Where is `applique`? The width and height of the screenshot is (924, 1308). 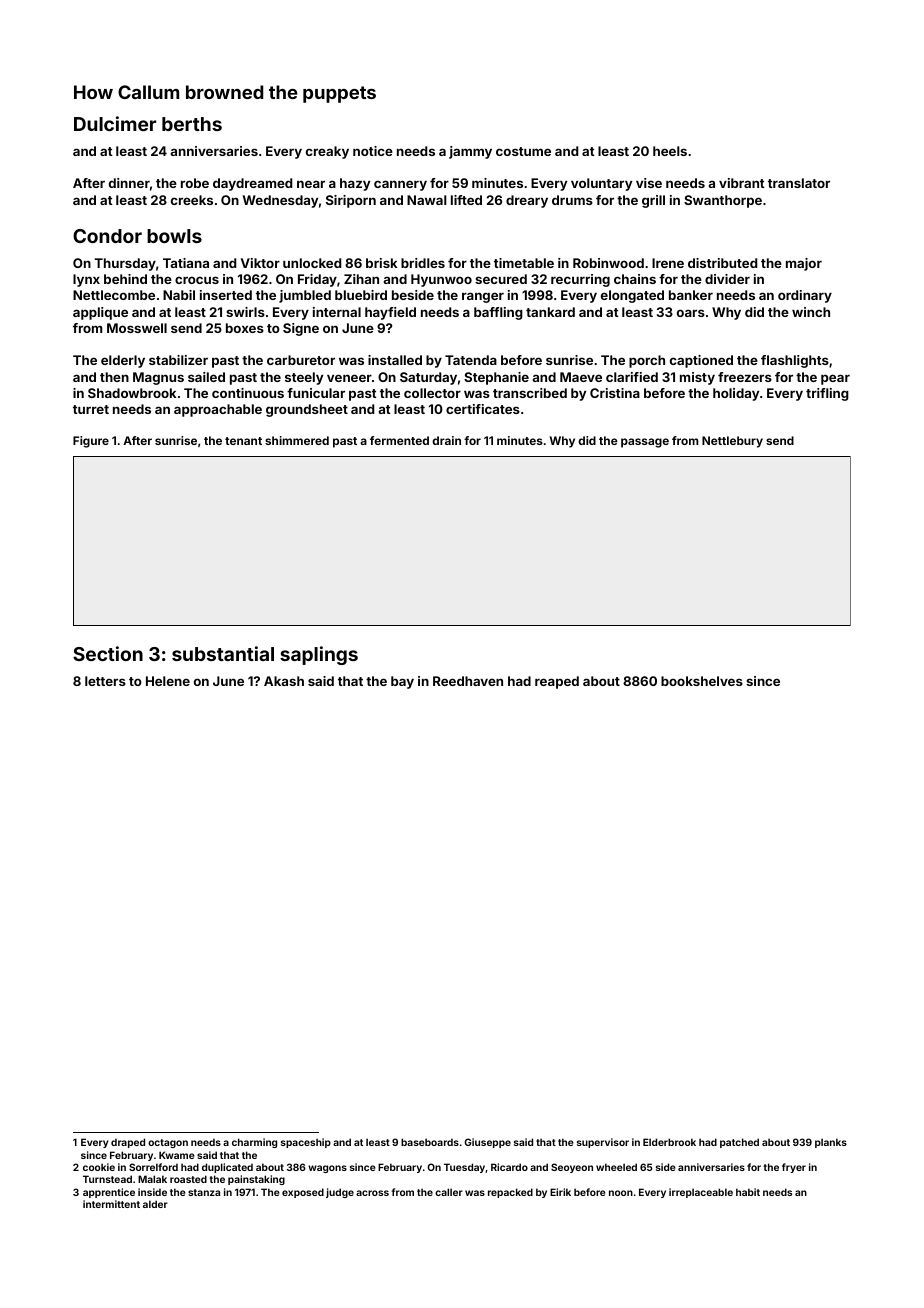
applique is located at coordinates (100, 313).
